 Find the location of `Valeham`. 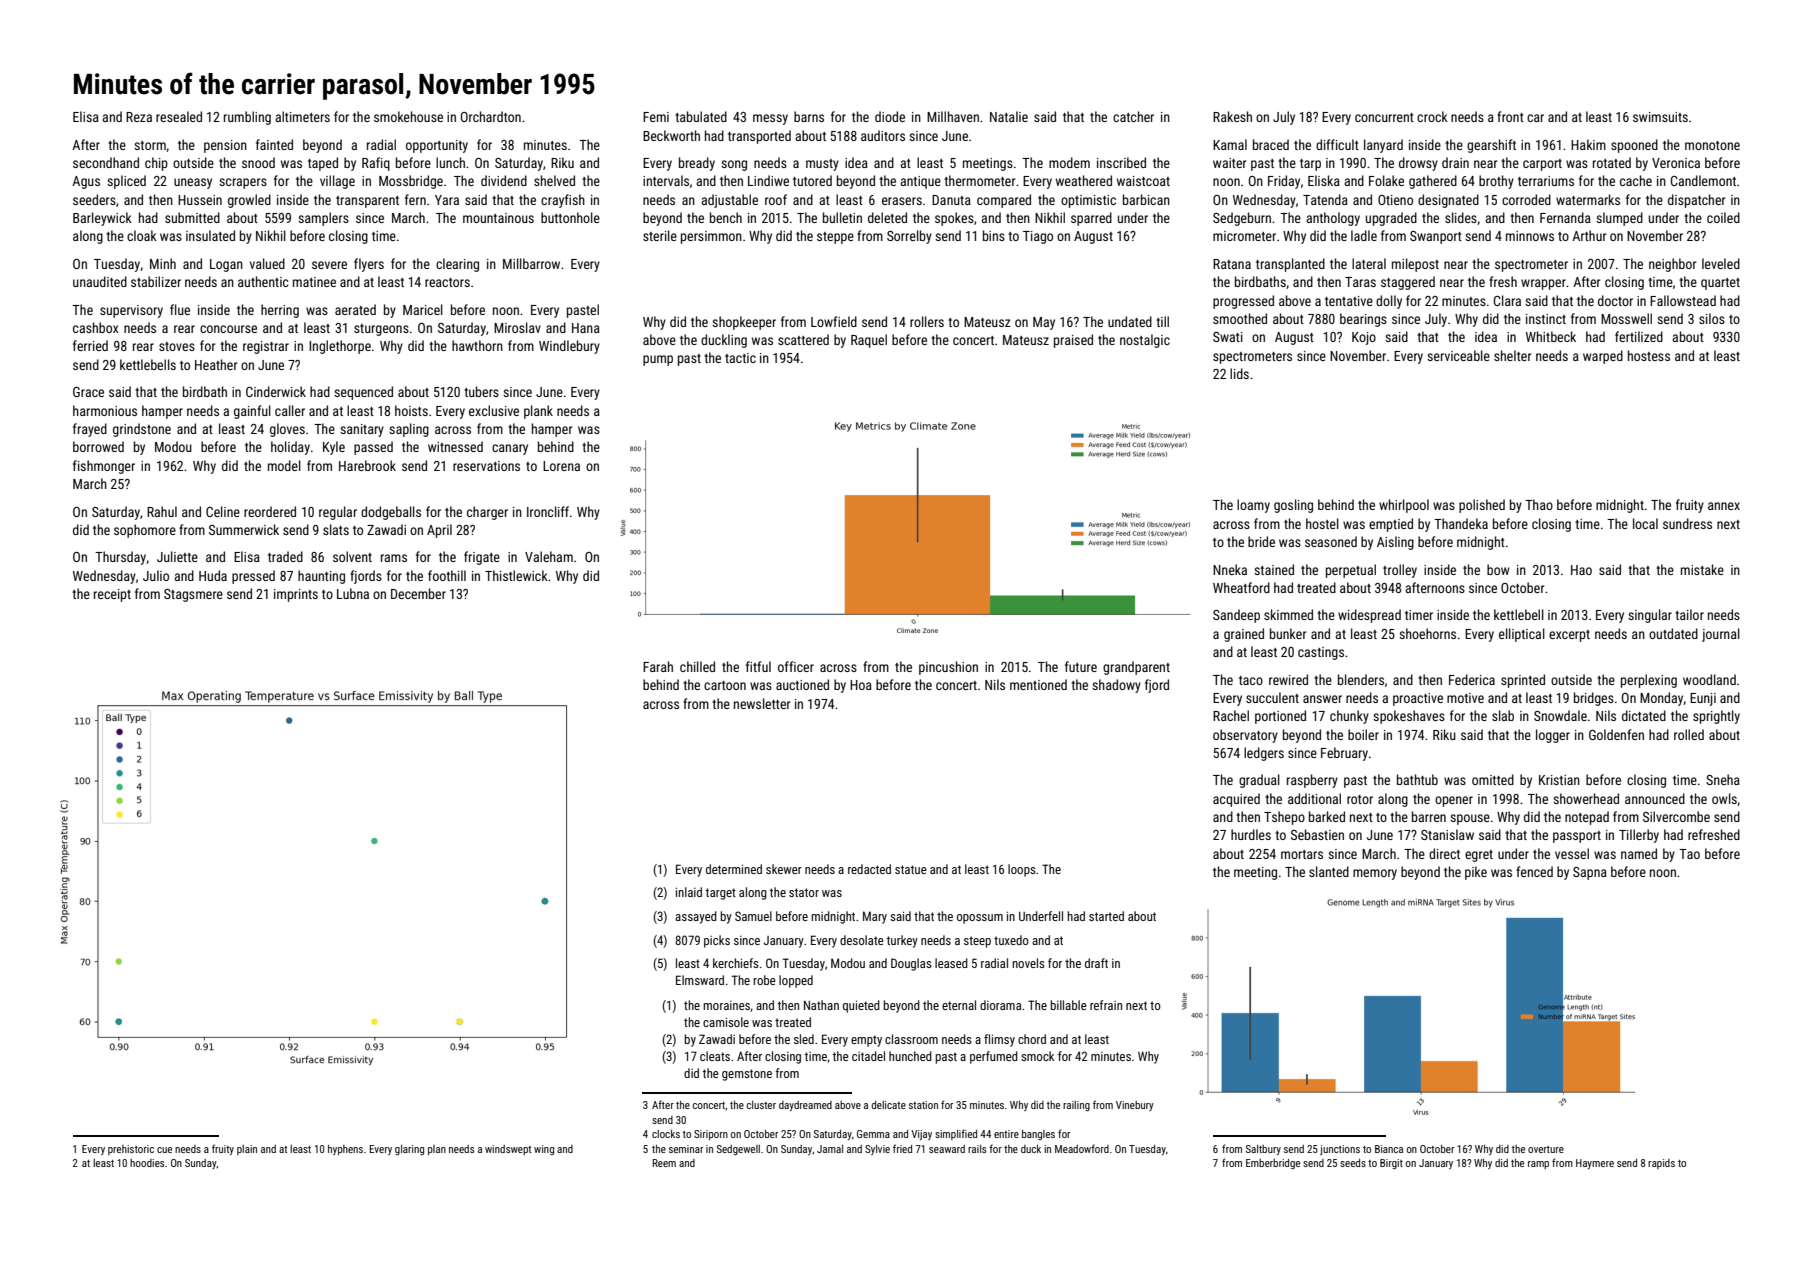

Valeham is located at coordinates (549, 556).
